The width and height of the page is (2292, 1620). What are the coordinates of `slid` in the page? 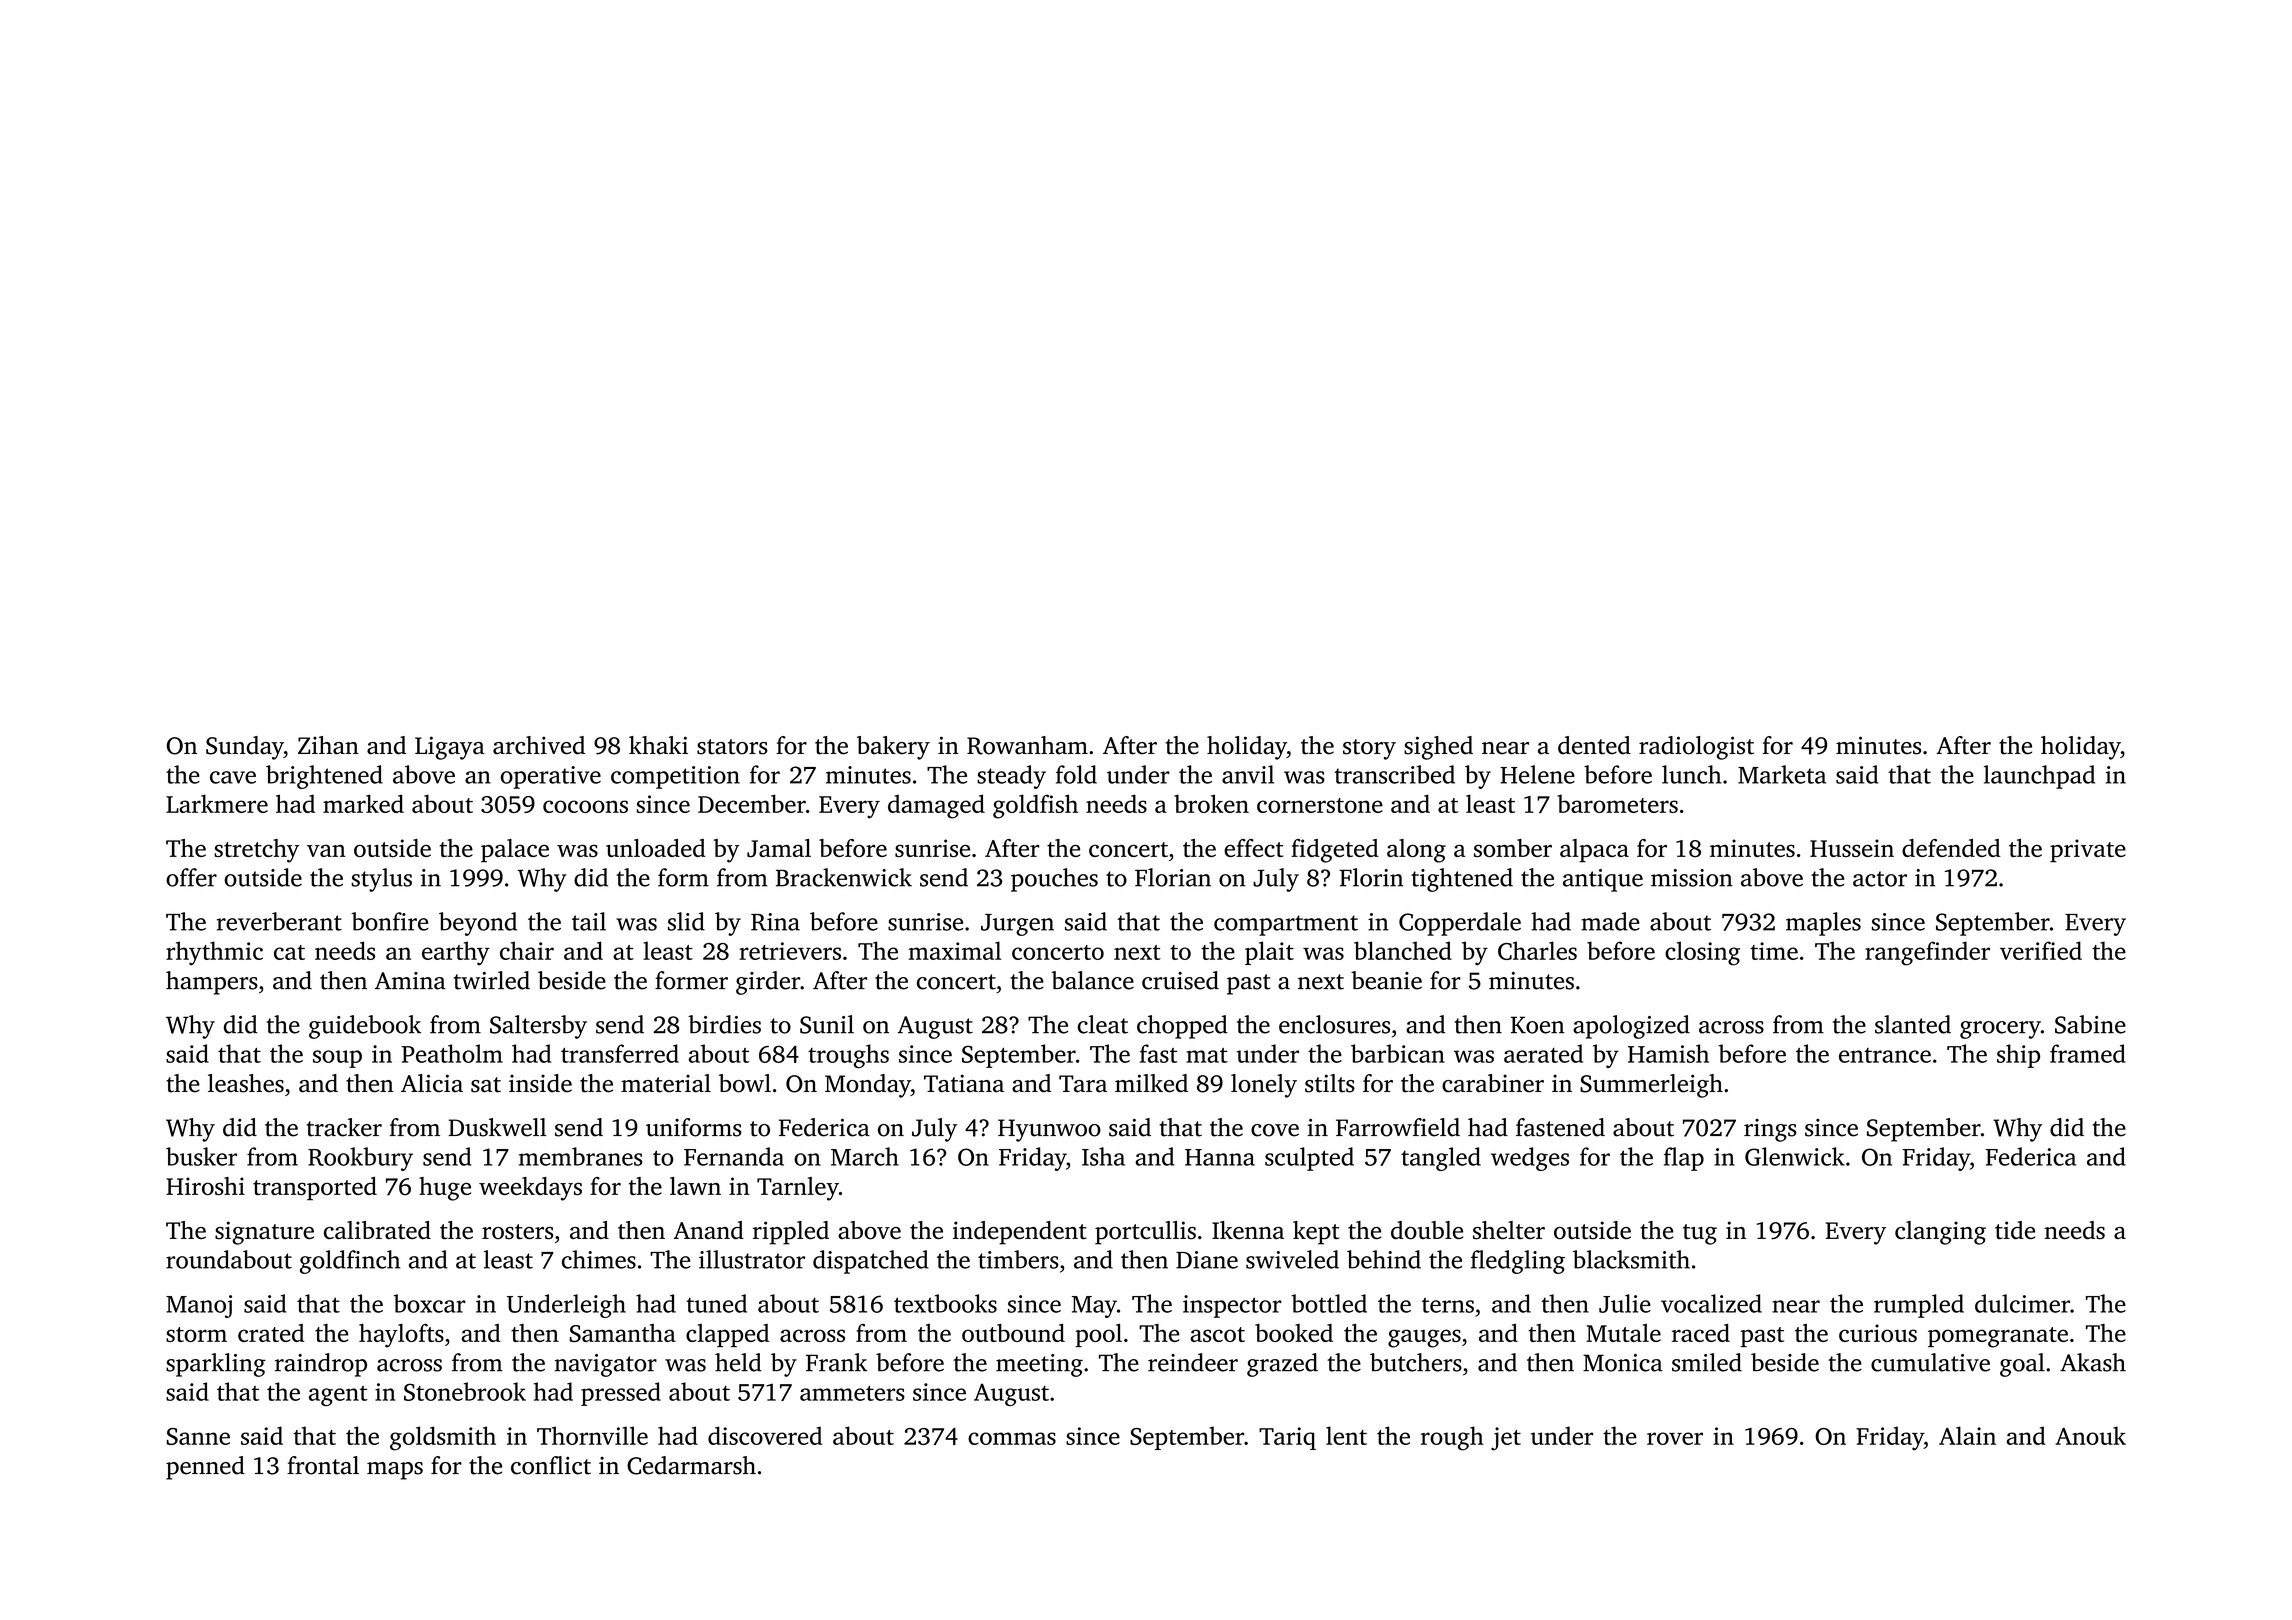 It's located at (686, 921).
